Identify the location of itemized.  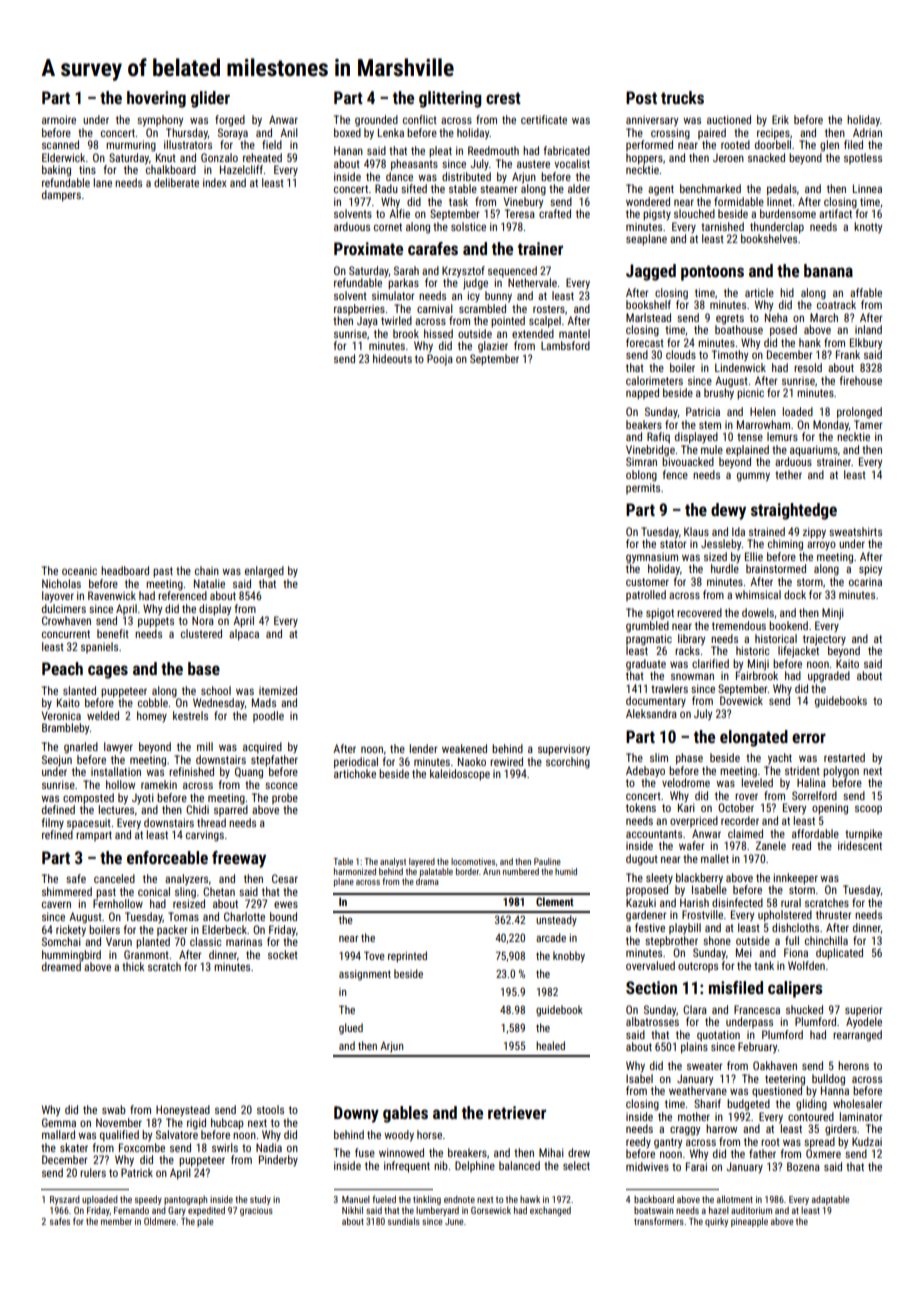
(278, 690).
